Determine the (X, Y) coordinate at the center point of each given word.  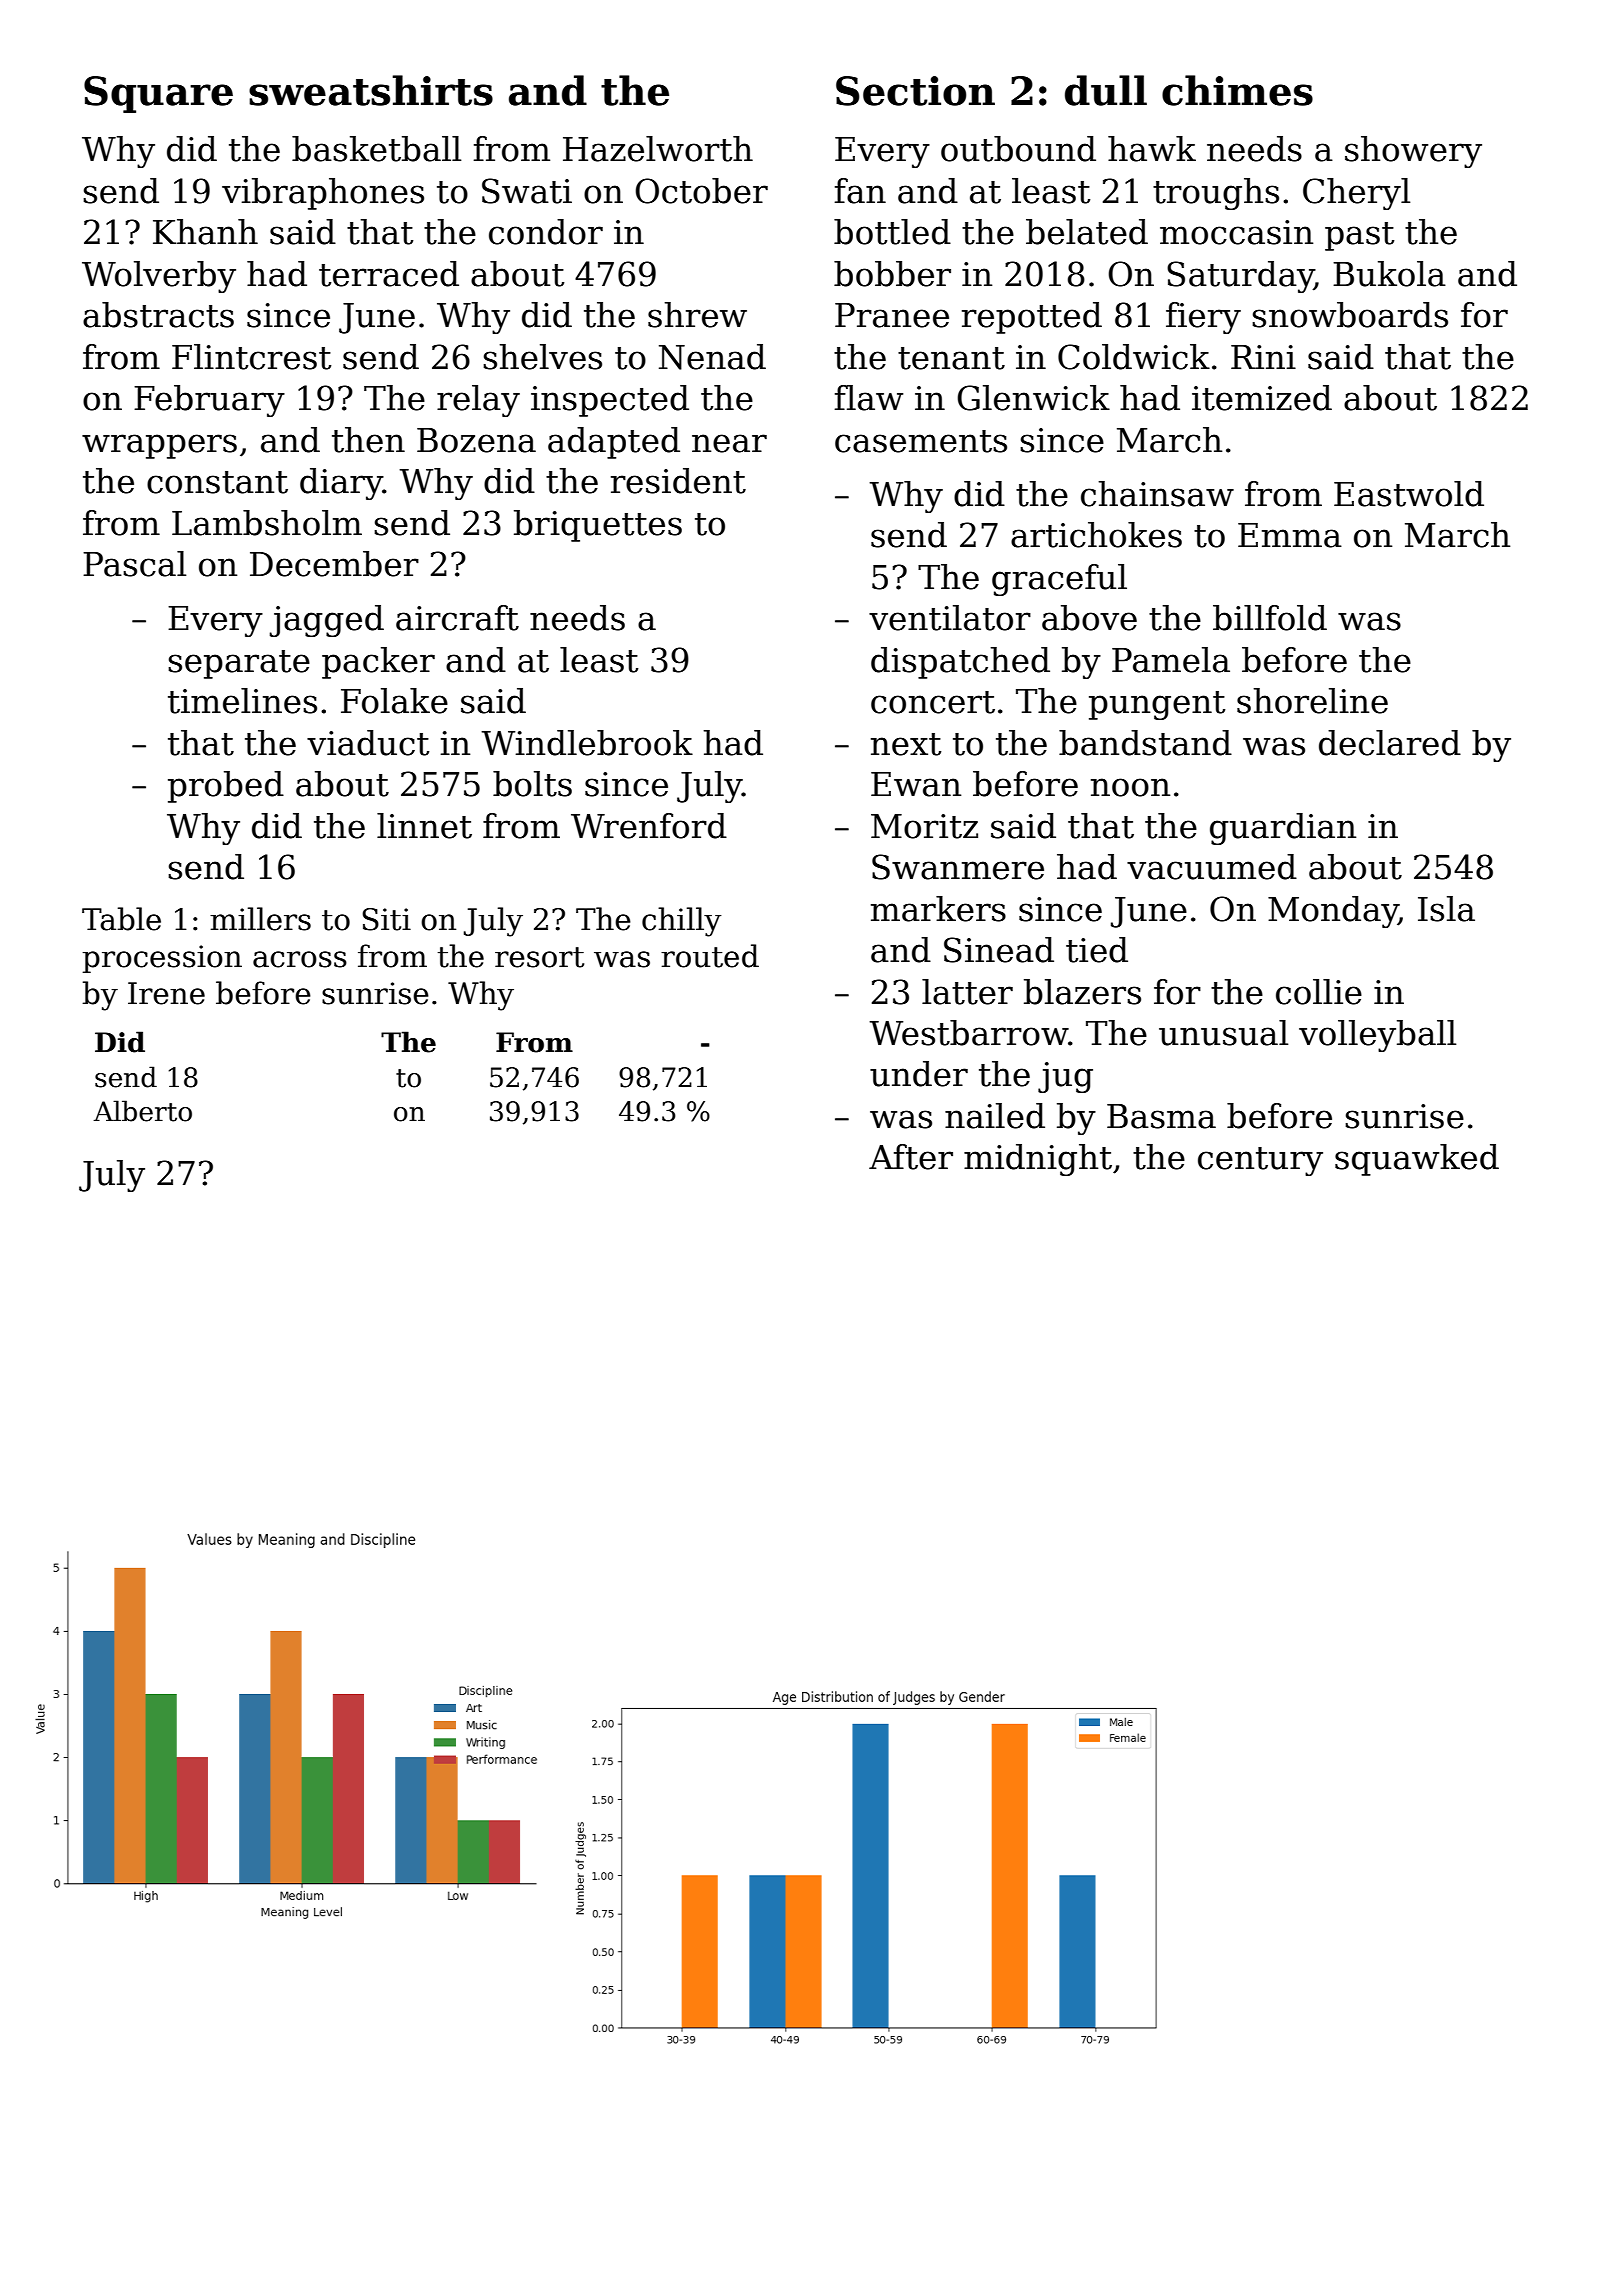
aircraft (457, 618)
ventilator (950, 618)
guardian (1283, 829)
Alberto (142, 1111)
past (1359, 236)
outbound (1018, 149)
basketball (376, 149)
